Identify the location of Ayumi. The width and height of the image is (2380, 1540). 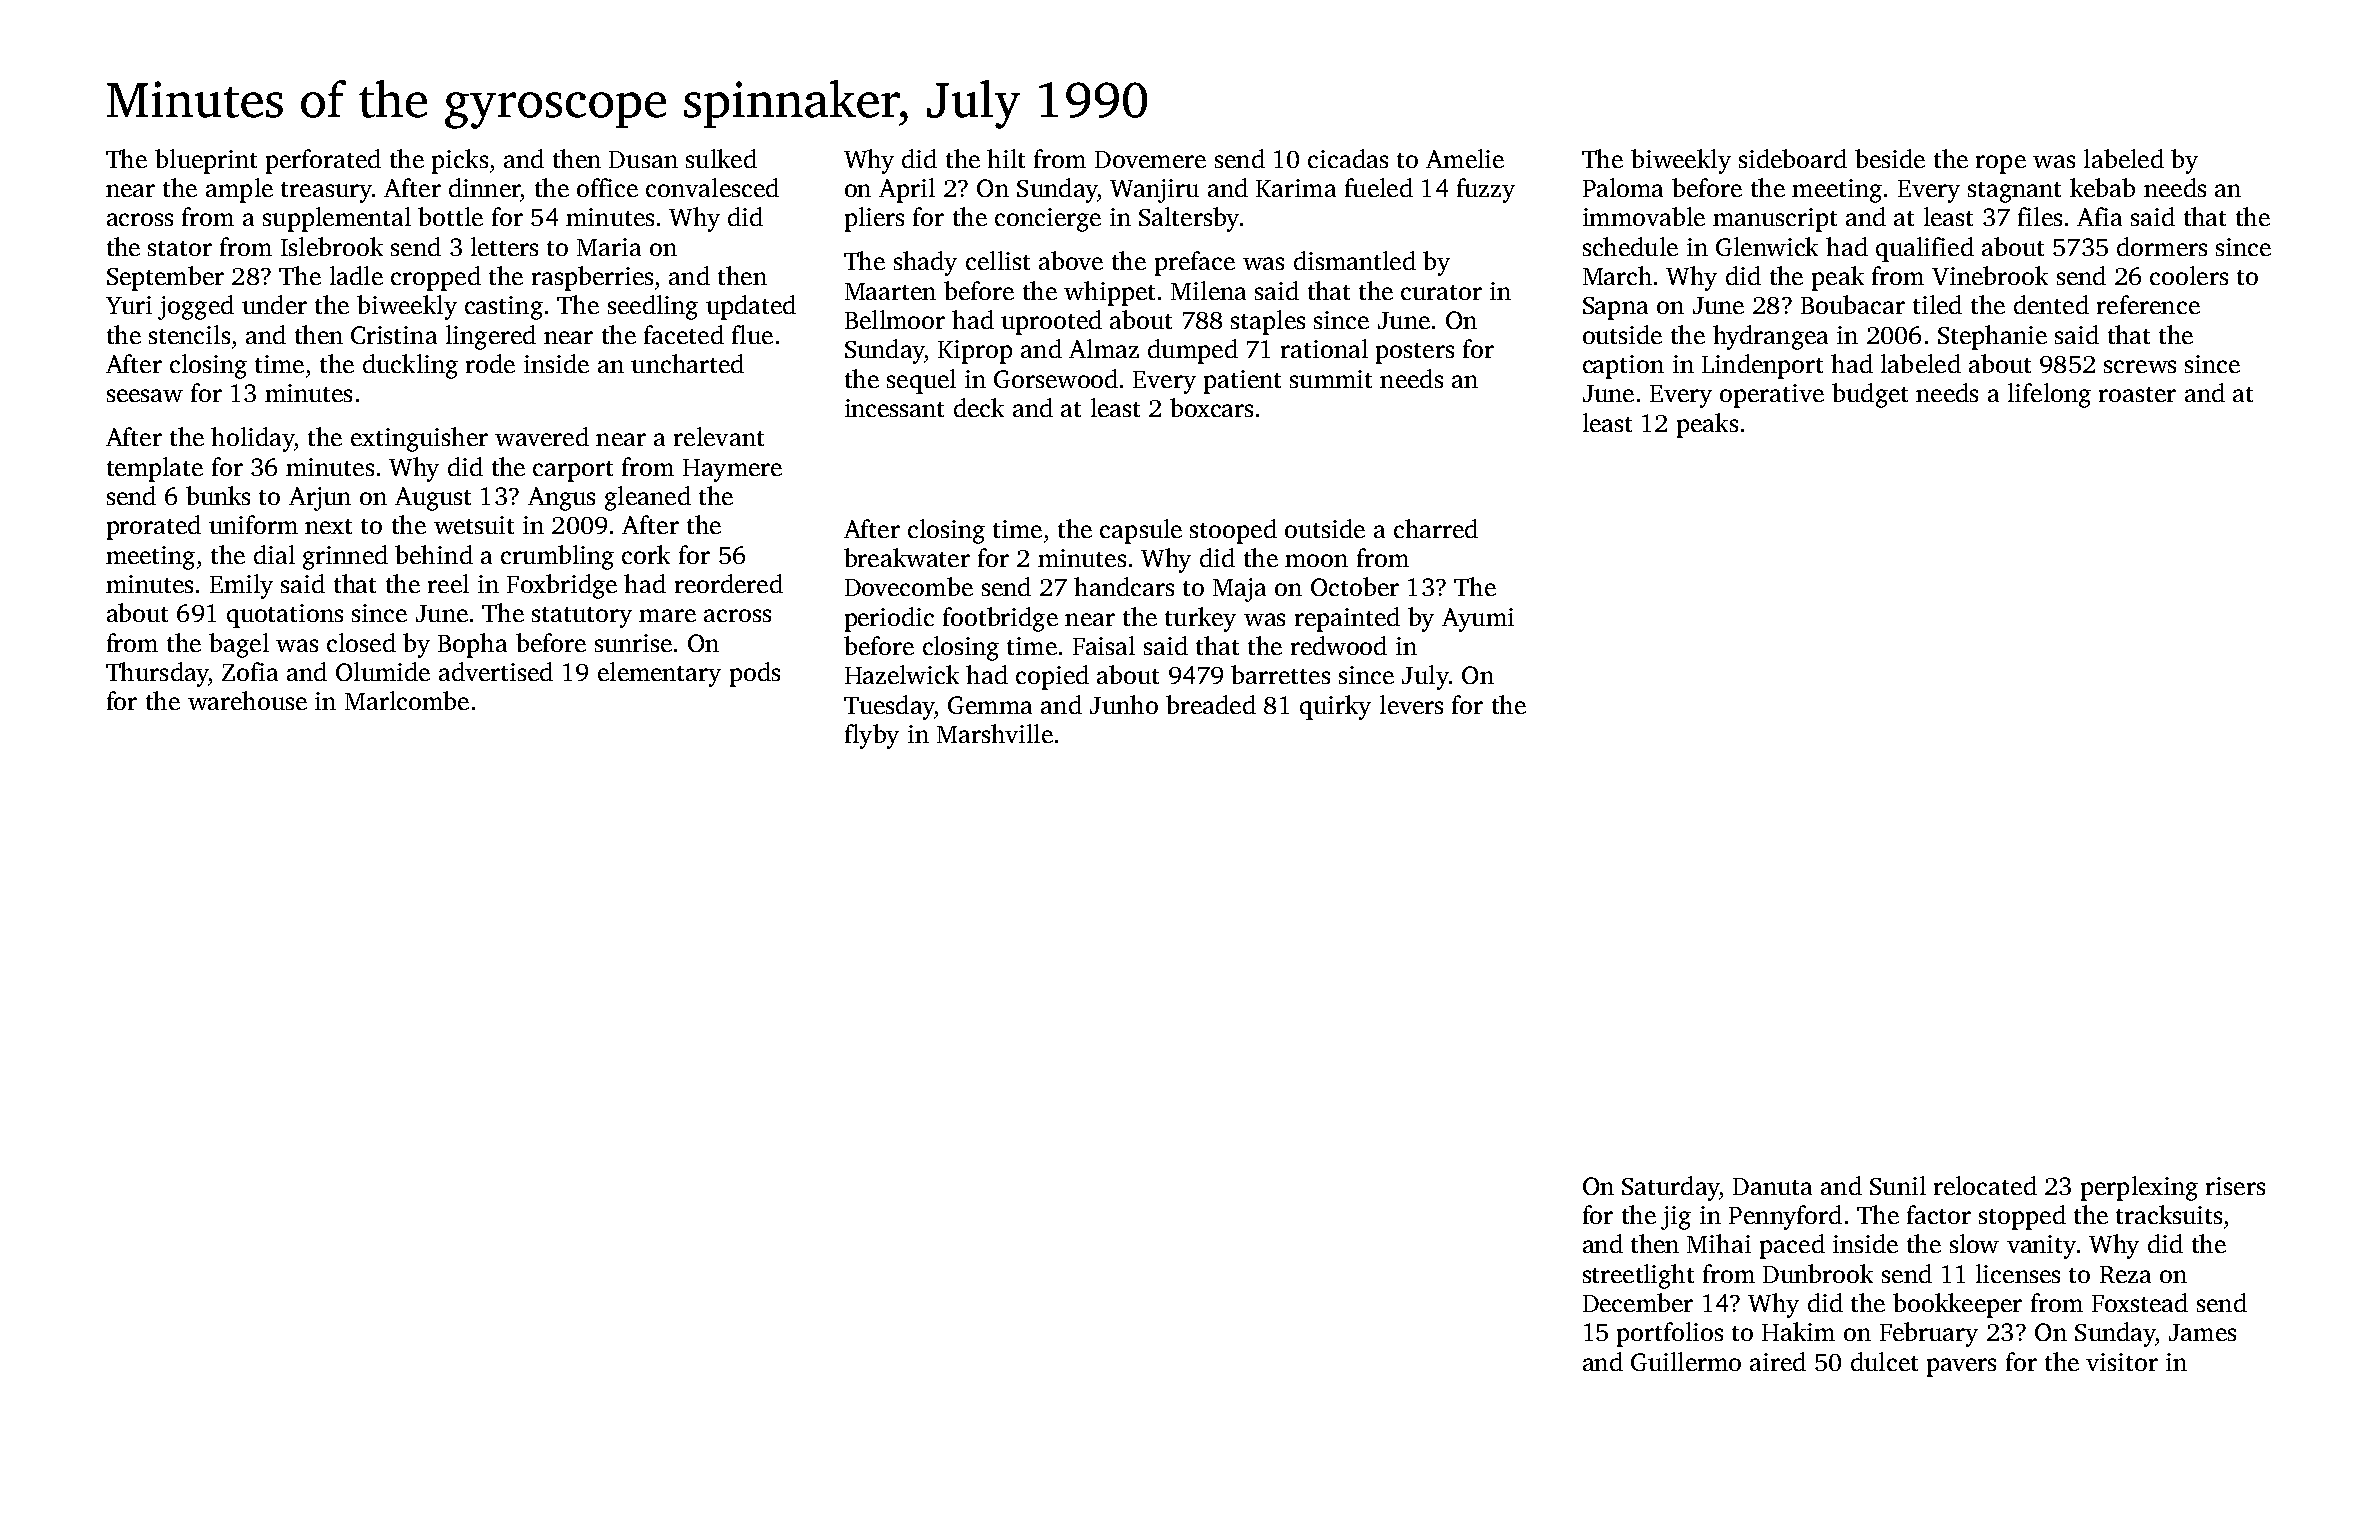
(1478, 620).
